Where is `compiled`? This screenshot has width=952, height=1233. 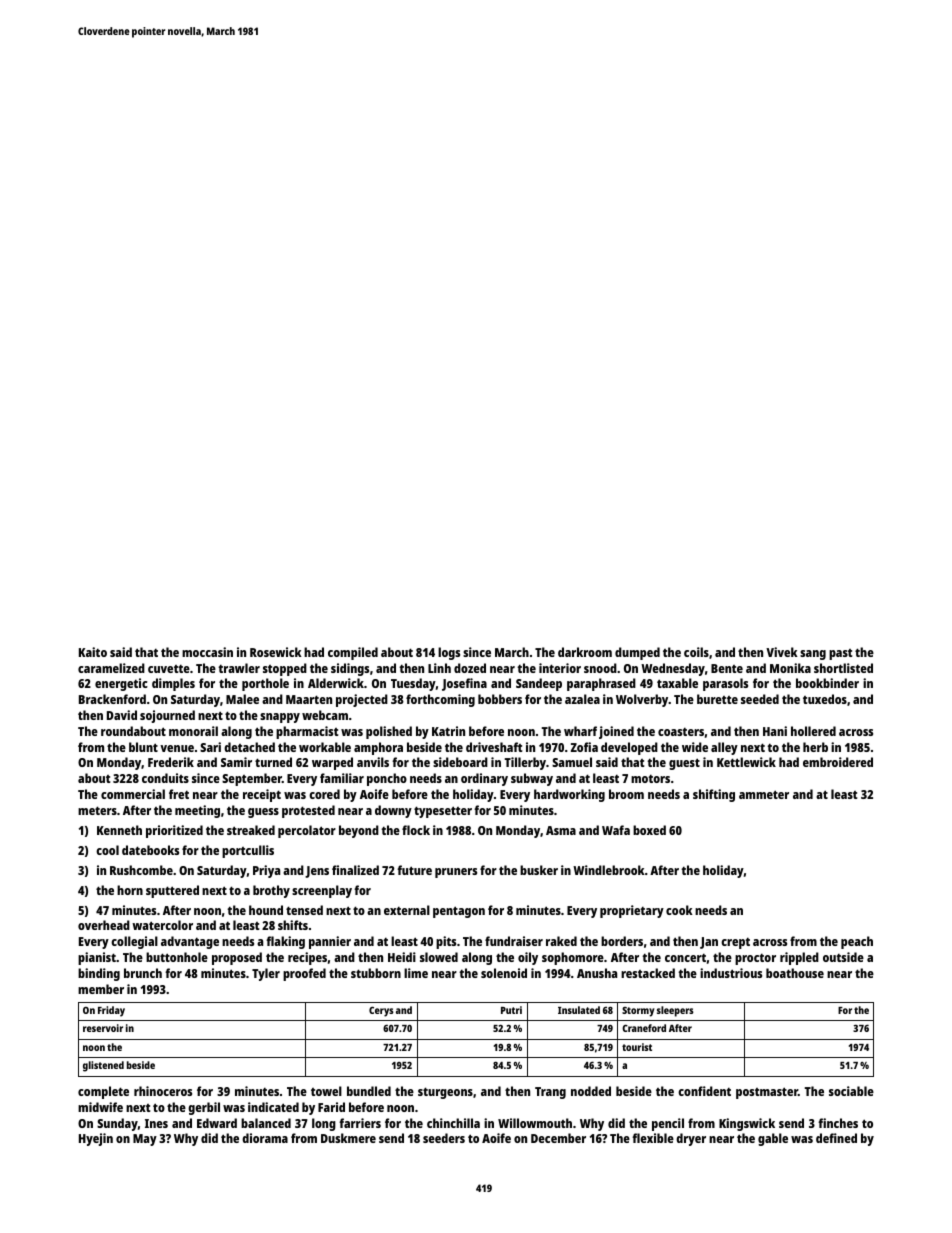
compiled is located at coordinates (353, 653).
